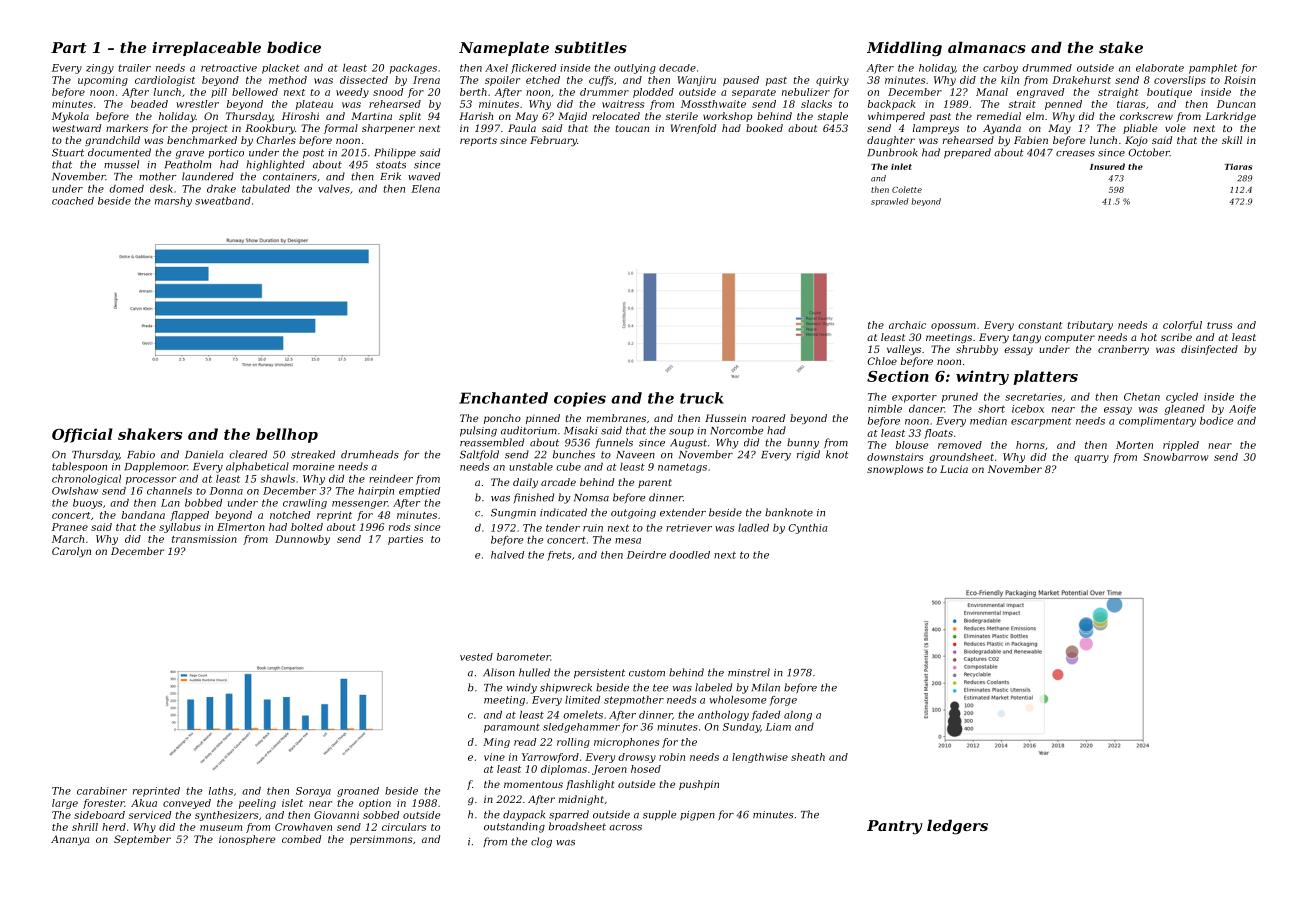  What do you see at coordinates (701, 398) in the screenshot?
I see `truck` at bounding box center [701, 398].
